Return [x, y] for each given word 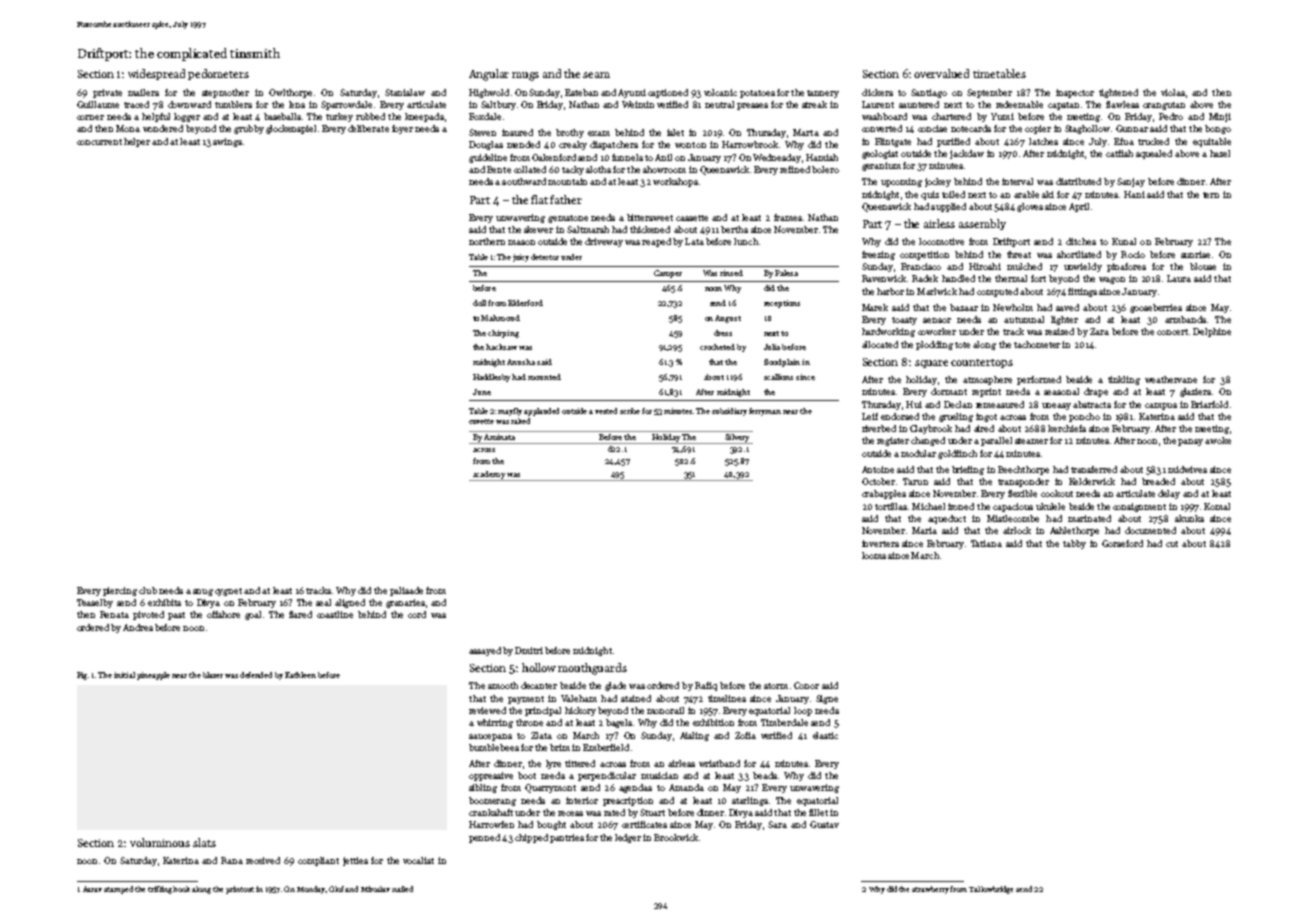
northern [487, 241]
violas [1173, 92]
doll [479, 303]
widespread [156, 74]
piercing [120, 591]
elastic [825, 735]
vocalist [418, 860]
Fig [82, 676]
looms [874, 555]
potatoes [757, 94]
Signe [827, 699]
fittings [1082, 292]
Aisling [694, 736]
